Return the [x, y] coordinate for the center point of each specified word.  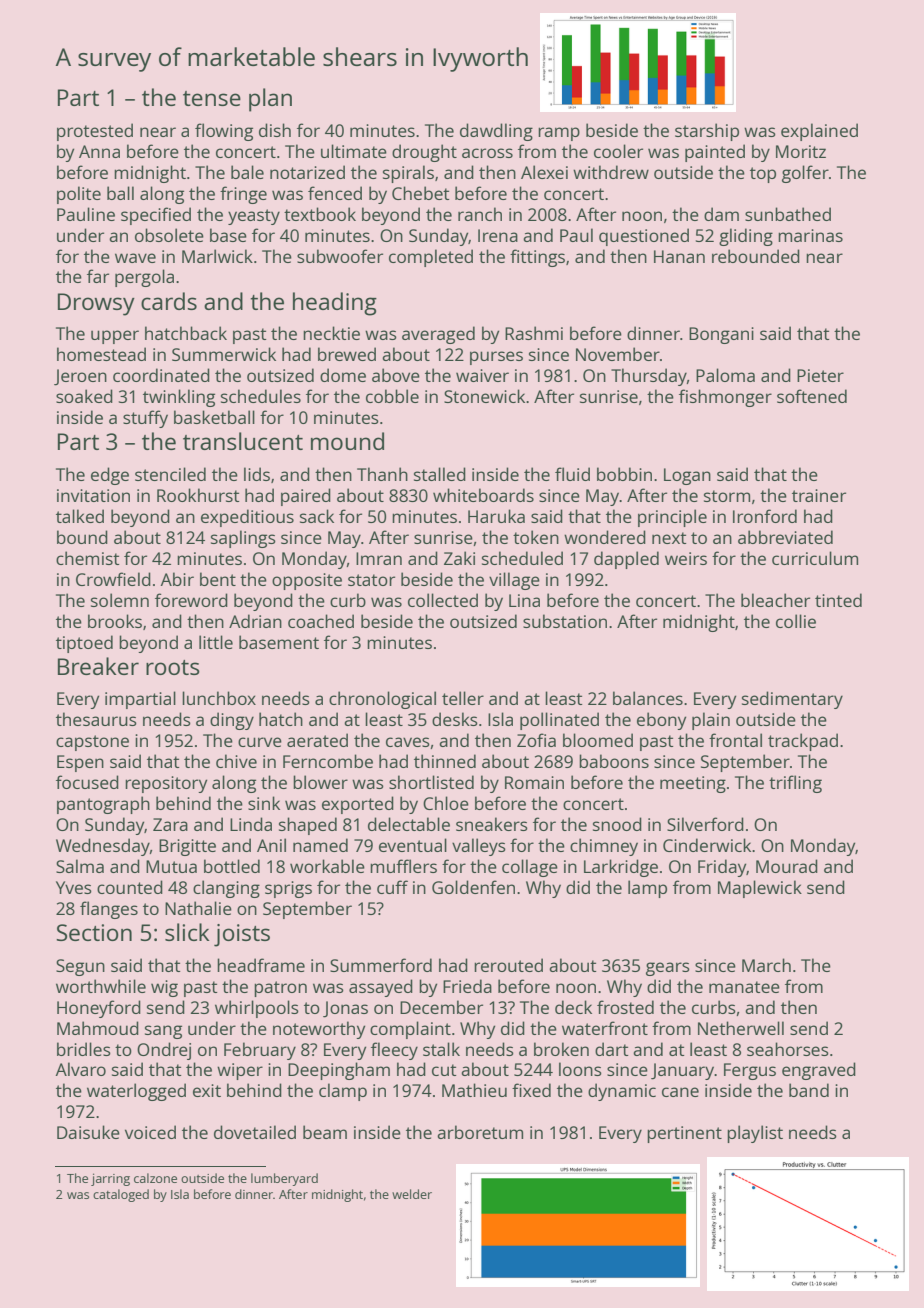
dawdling [496, 132]
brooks [115, 621]
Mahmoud [98, 1028]
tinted [838, 600]
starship [707, 132]
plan [270, 100]
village [514, 581]
